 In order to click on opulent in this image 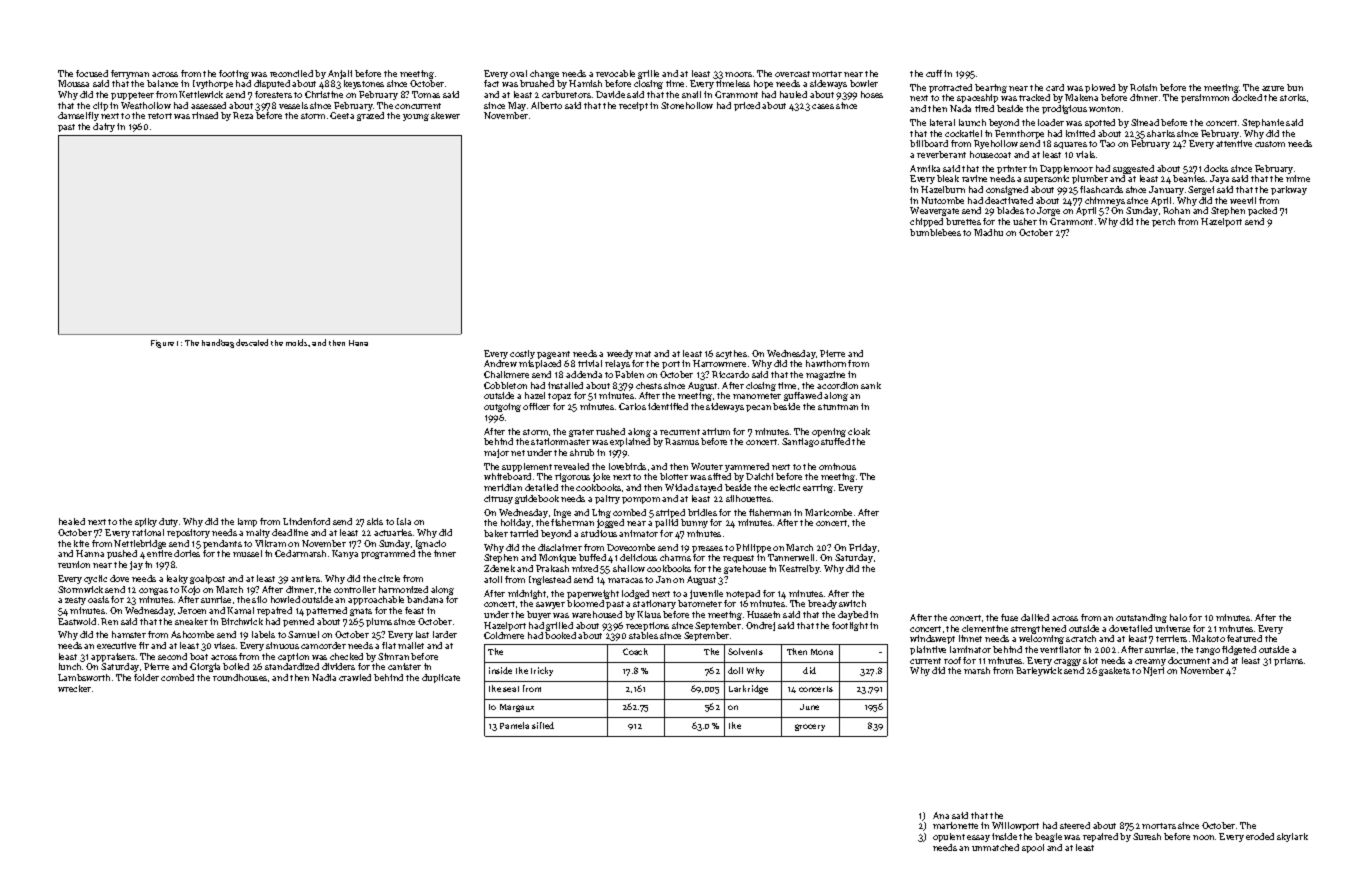, I will do `click(949, 837)`.
